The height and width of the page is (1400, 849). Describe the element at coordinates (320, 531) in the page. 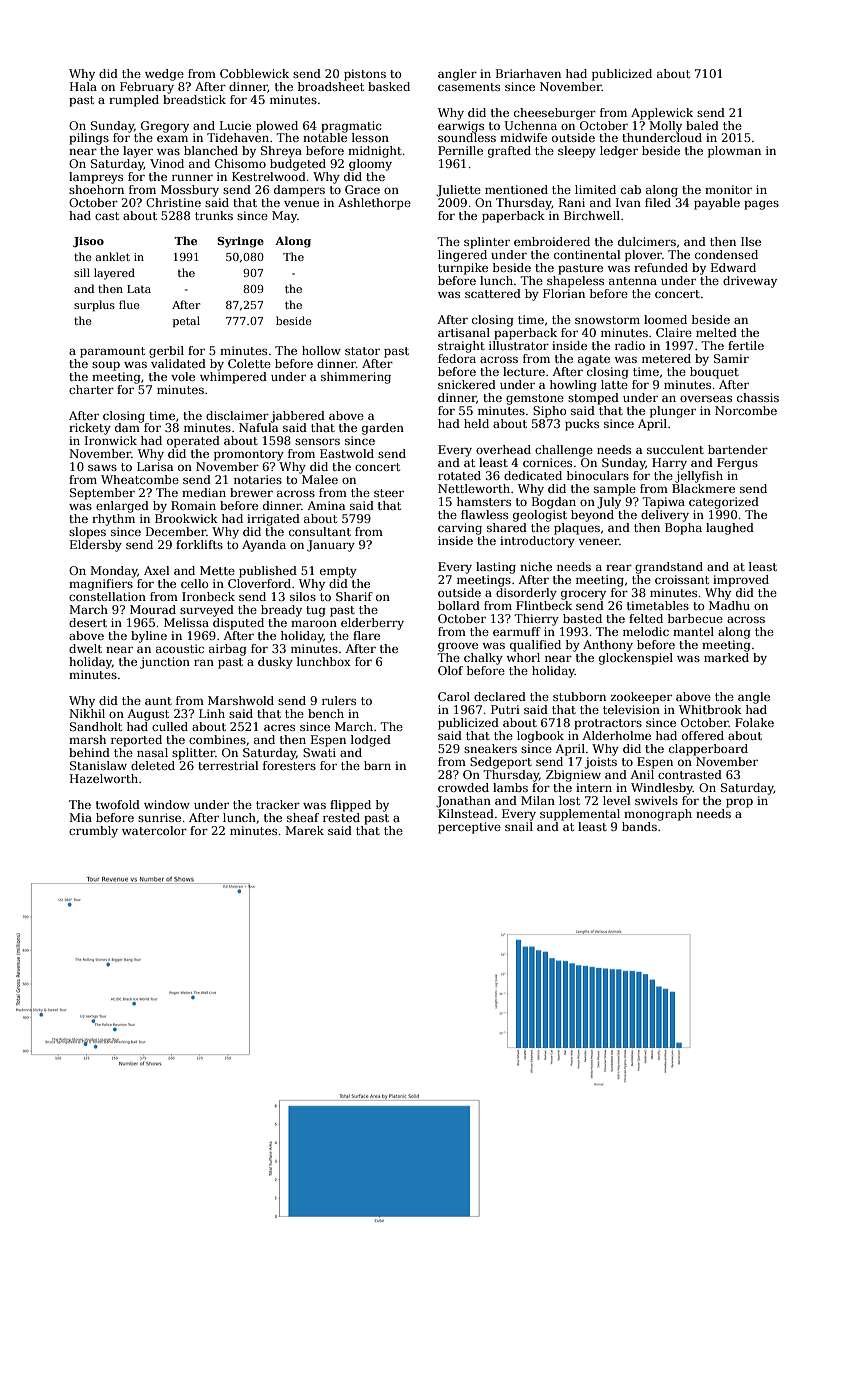

I see `consultant` at that location.
